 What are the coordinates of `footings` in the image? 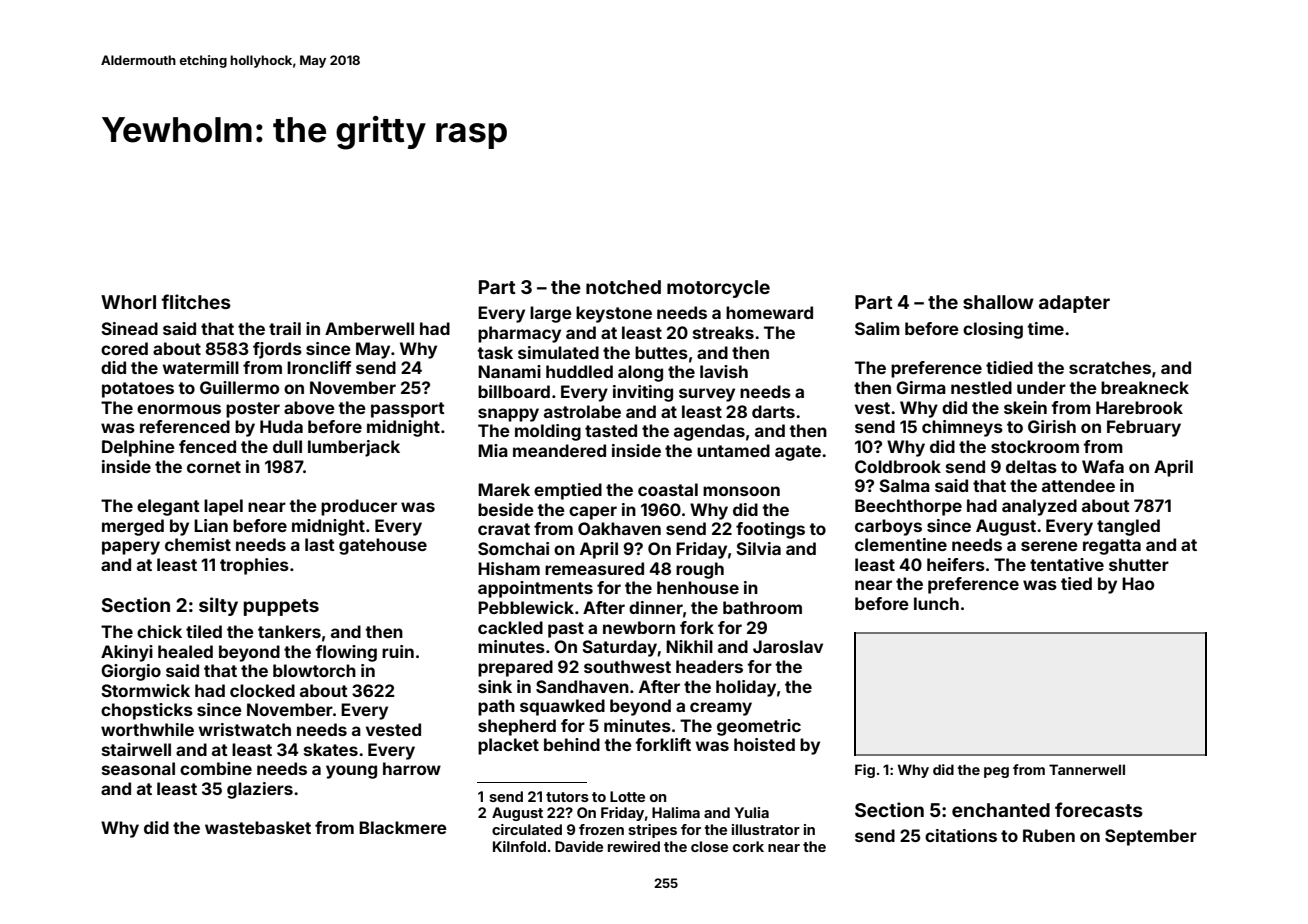 It's located at (770, 530).
